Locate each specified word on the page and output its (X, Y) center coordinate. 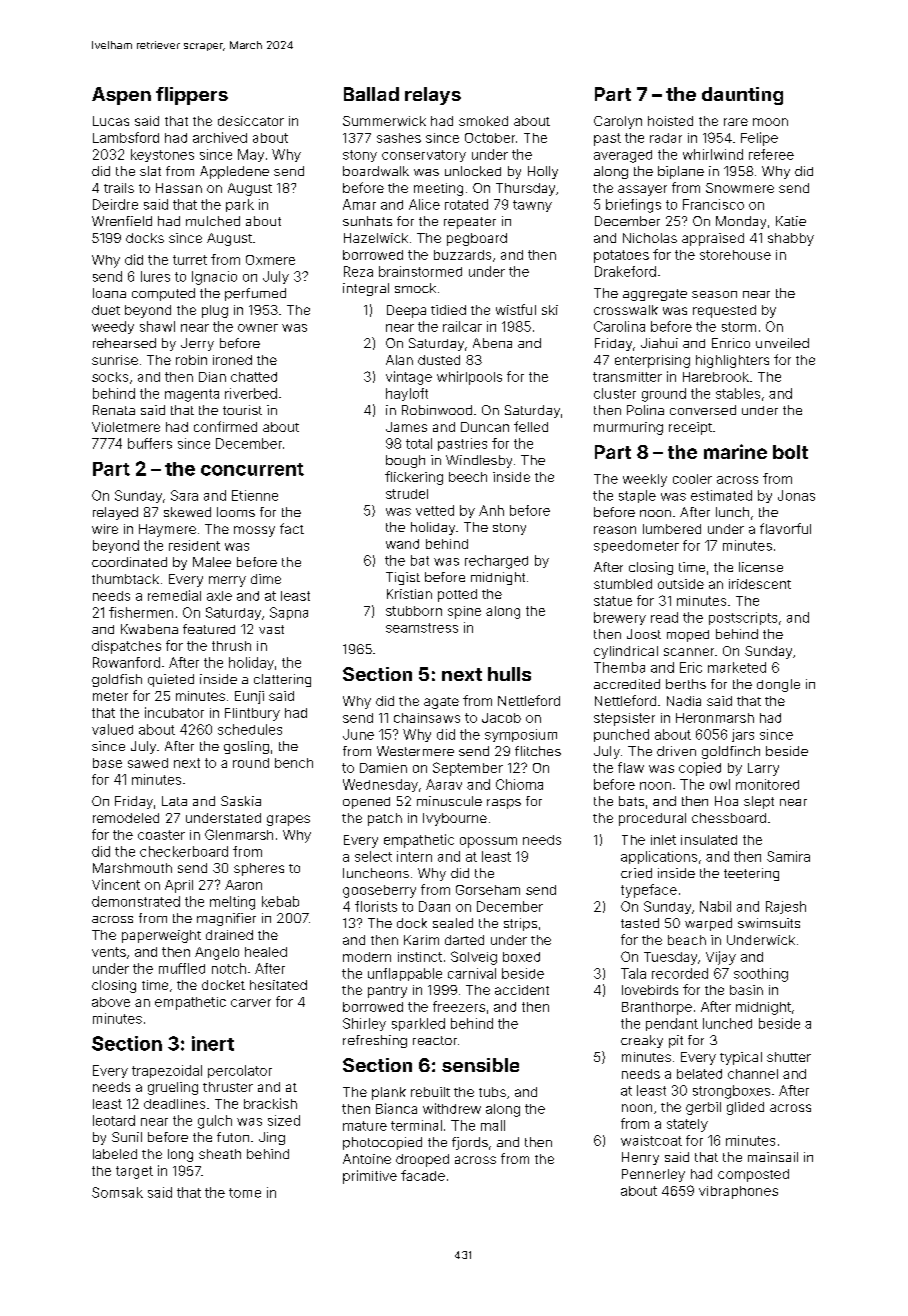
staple (637, 496)
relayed (115, 513)
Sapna (289, 613)
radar (666, 138)
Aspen (121, 96)
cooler (692, 479)
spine (464, 612)
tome (245, 1193)
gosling (246, 747)
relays (433, 96)
